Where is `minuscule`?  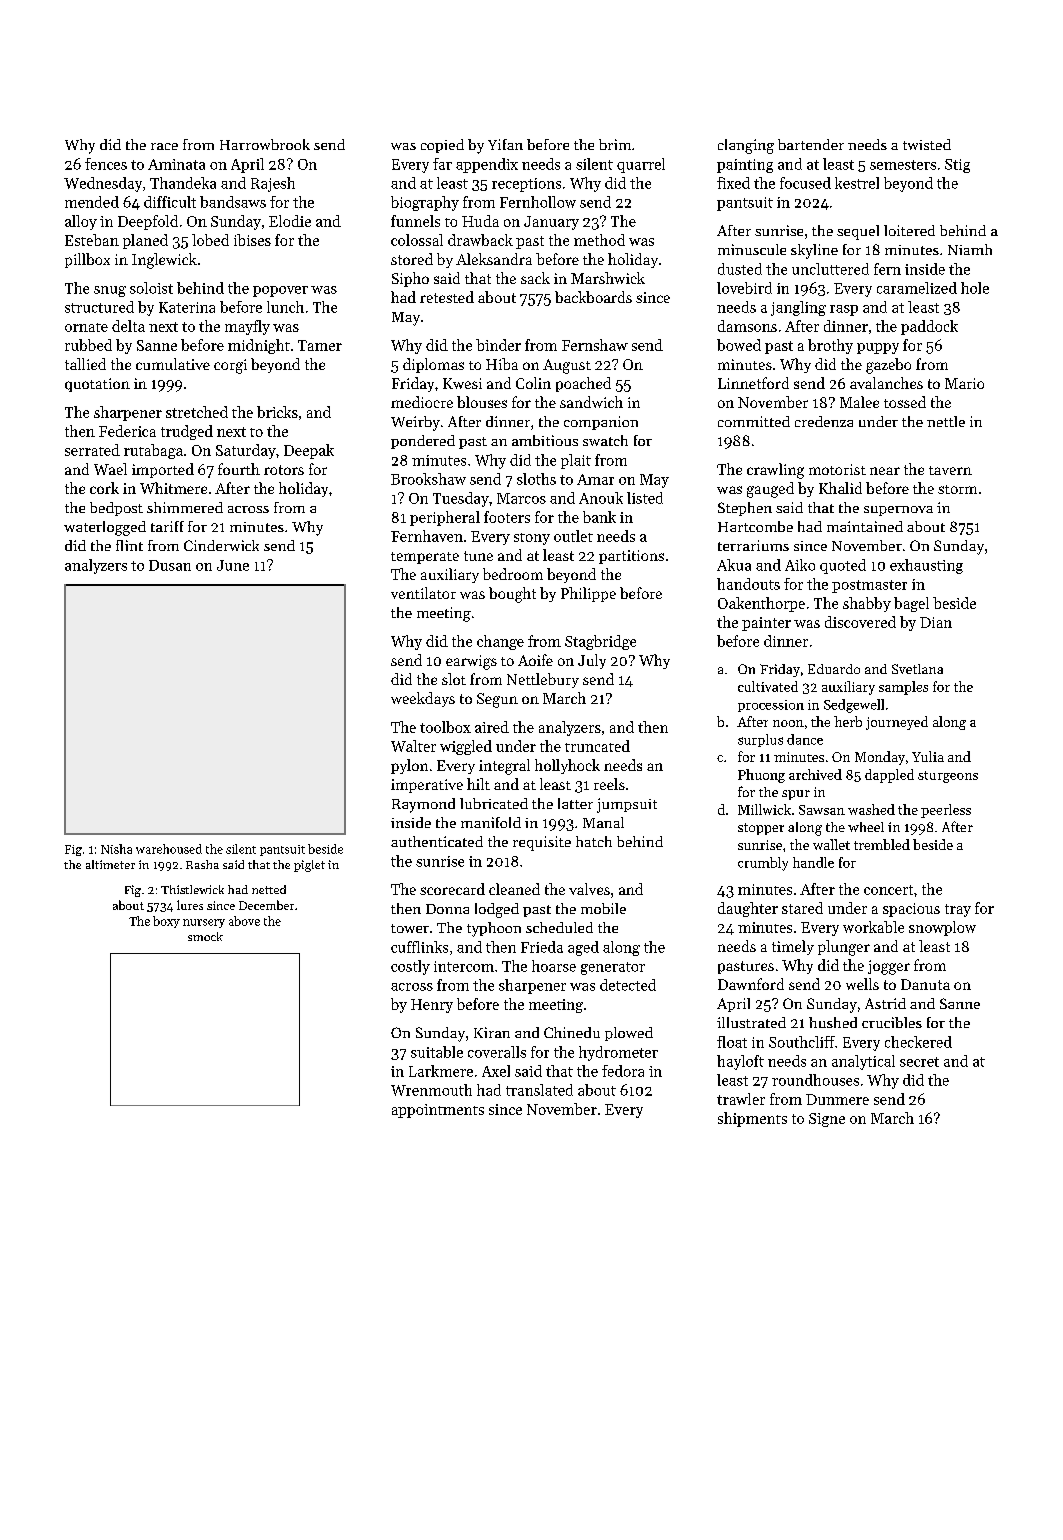 minuscule is located at coordinates (752, 249).
